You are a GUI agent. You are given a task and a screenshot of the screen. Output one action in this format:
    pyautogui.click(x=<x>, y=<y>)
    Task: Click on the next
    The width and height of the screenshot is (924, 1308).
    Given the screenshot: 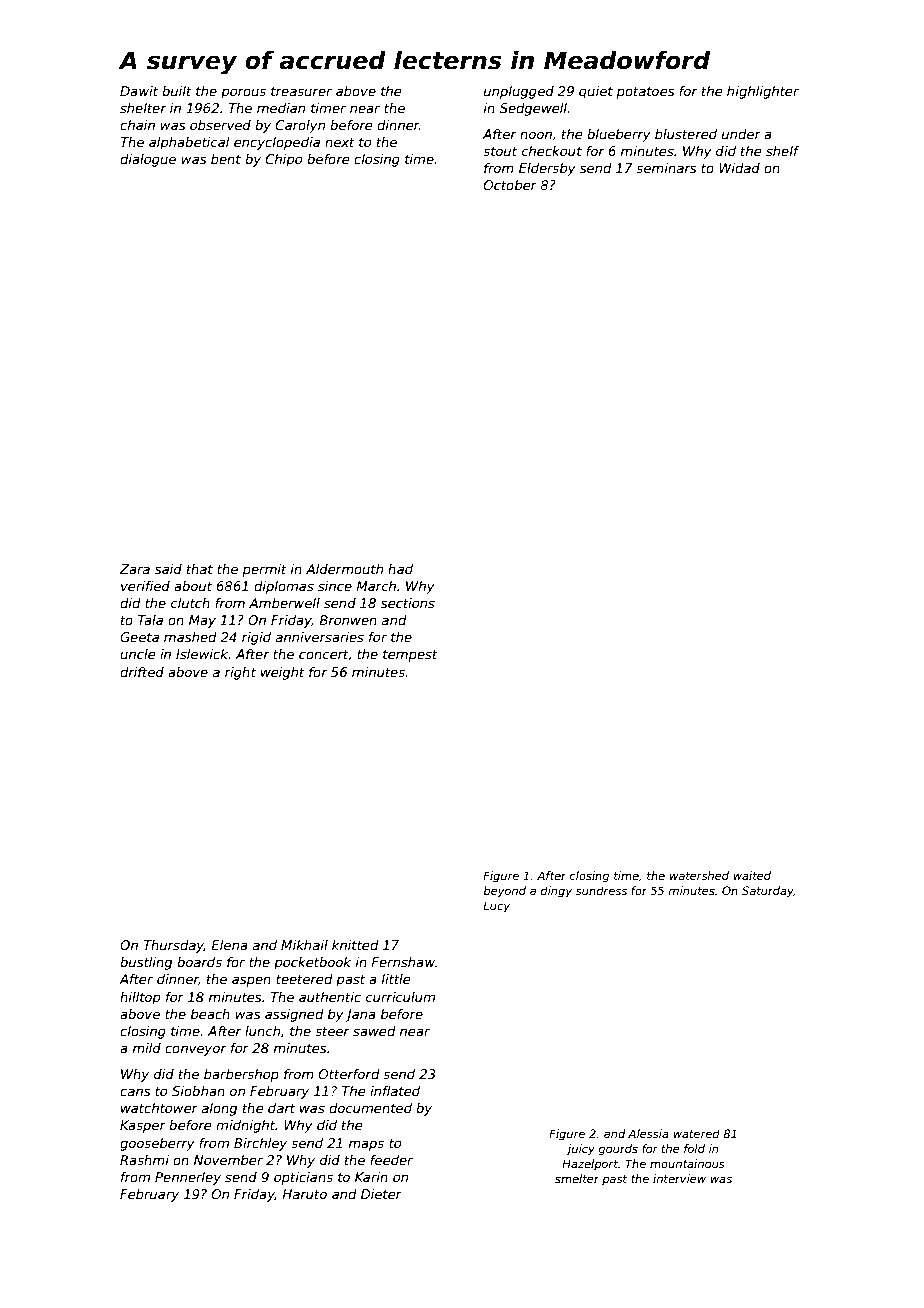 What is the action you would take?
    pyautogui.click(x=340, y=142)
